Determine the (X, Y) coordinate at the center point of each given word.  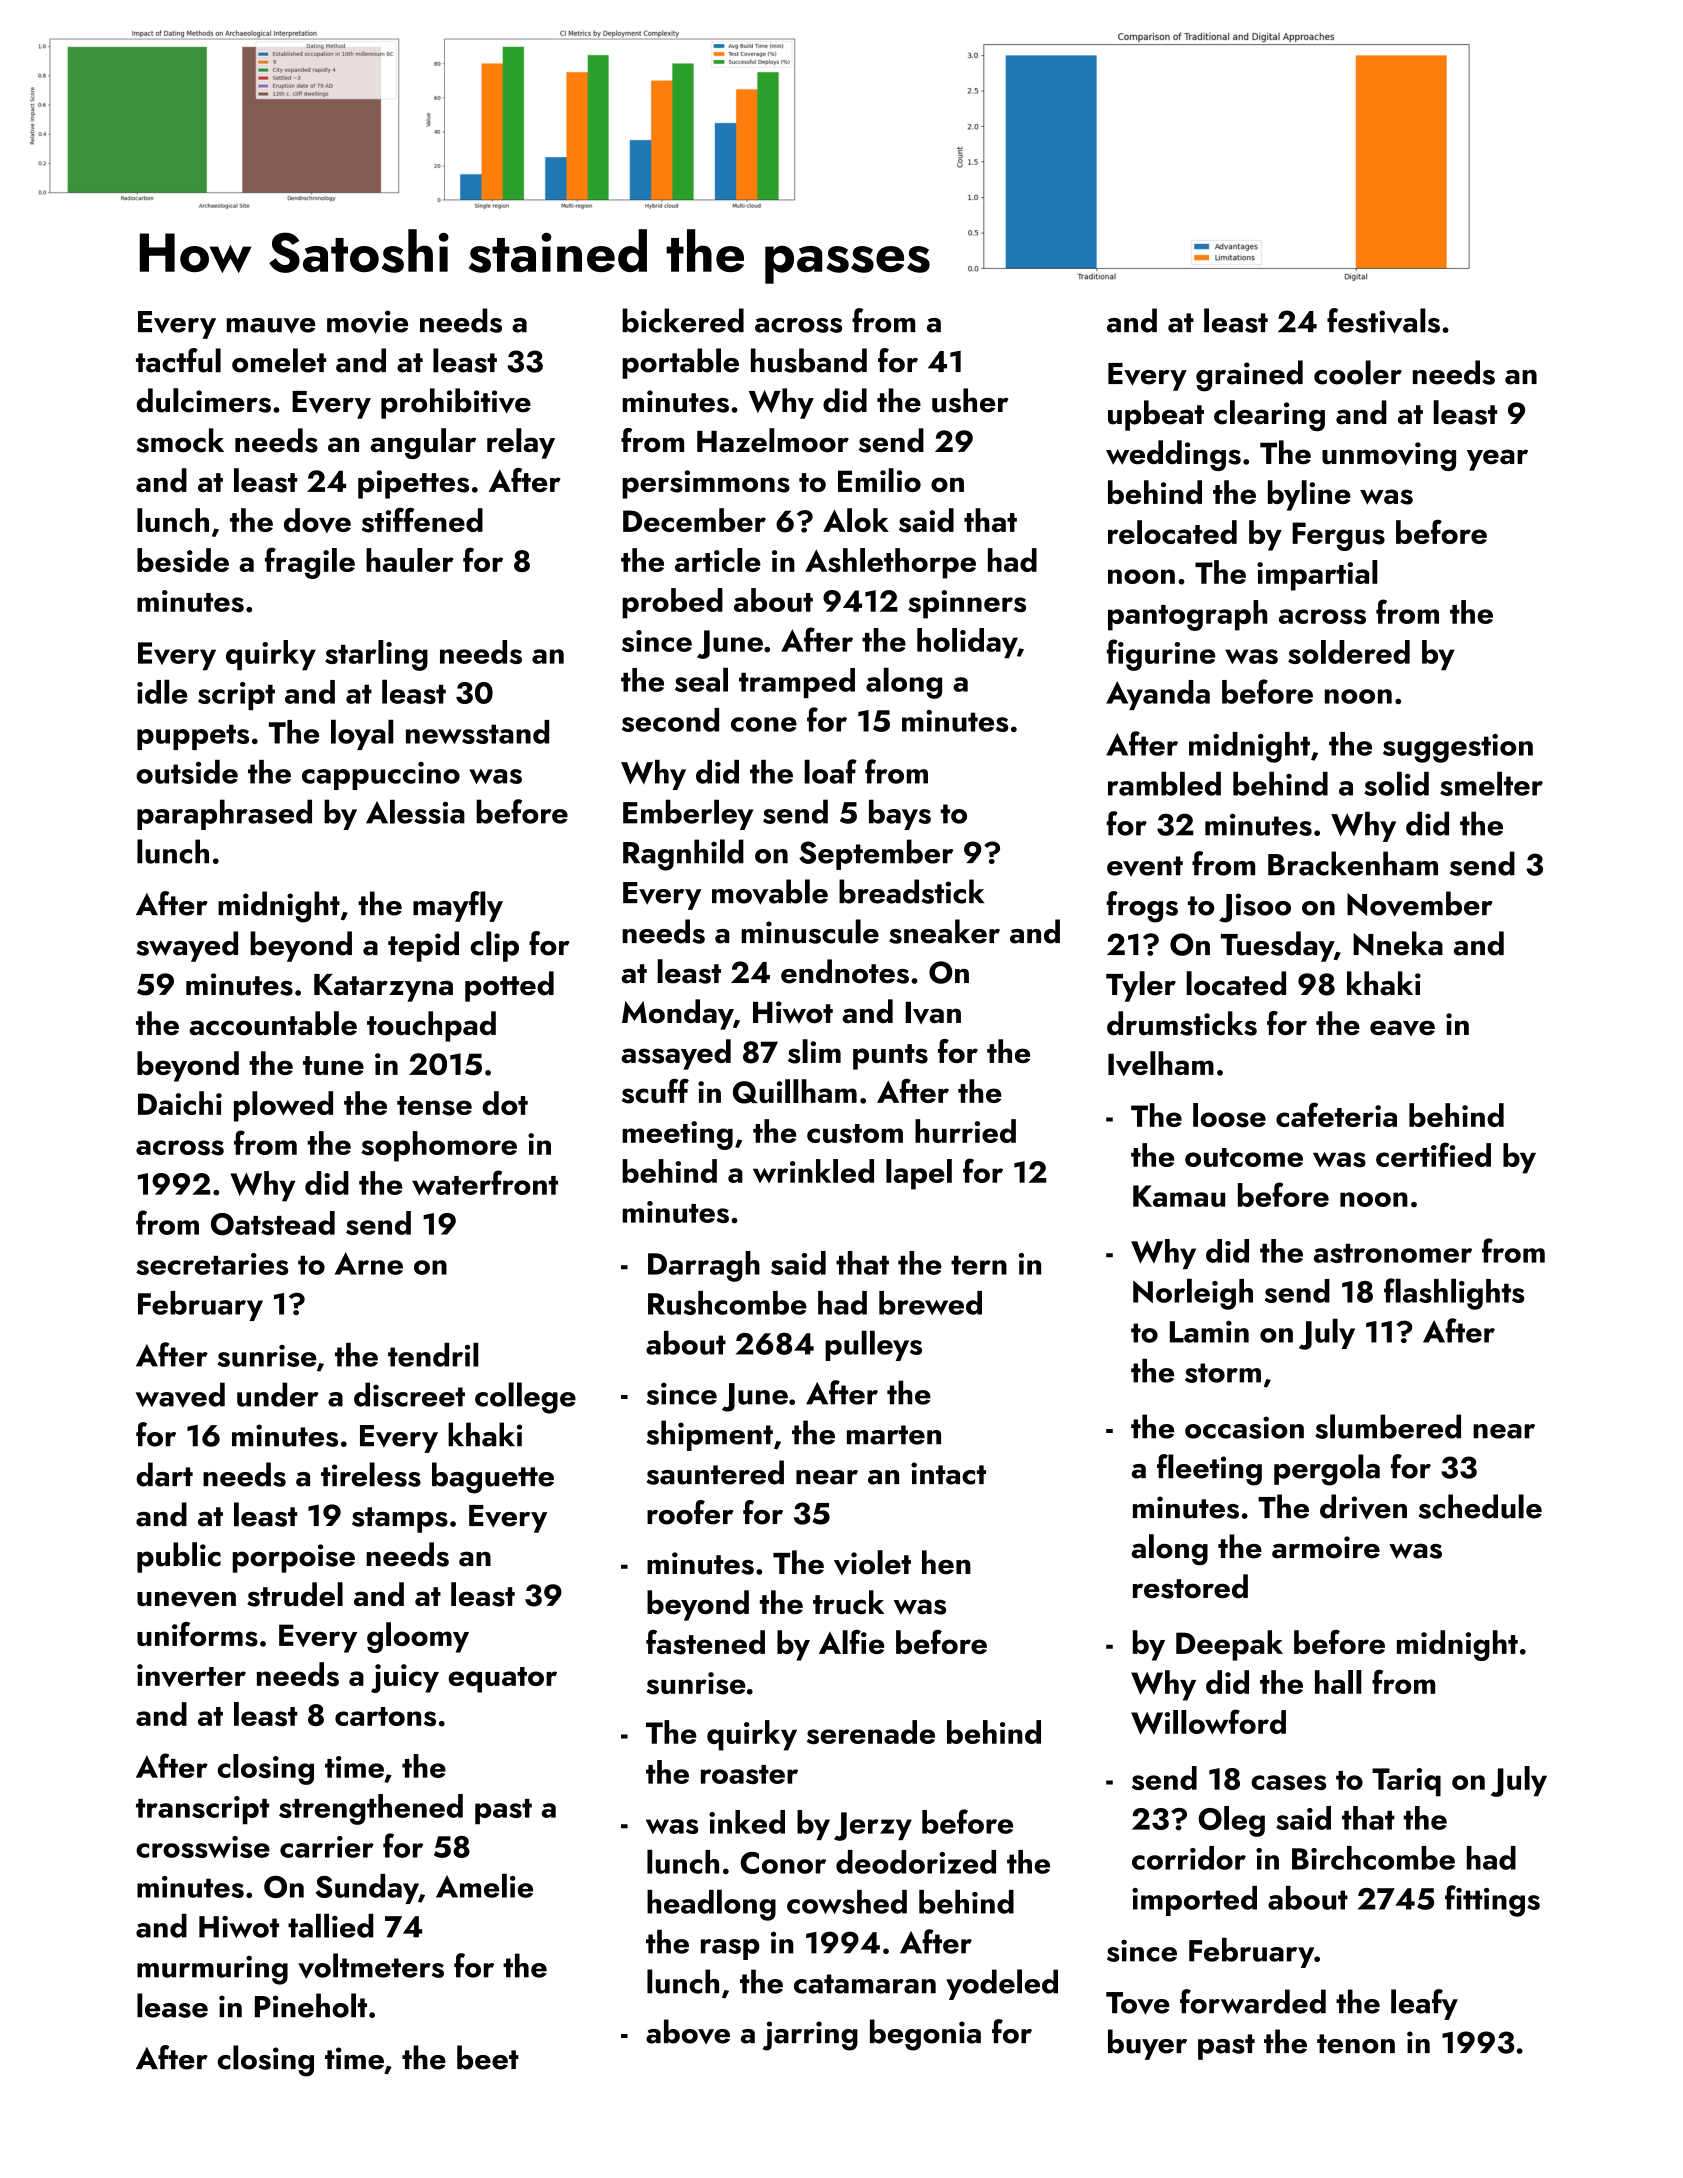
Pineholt (311, 2005)
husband (809, 360)
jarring (810, 2036)
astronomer (1393, 1253)
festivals (1383, 321)
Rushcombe (727, 1303)
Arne (369, 1263)
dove (317, 520)
